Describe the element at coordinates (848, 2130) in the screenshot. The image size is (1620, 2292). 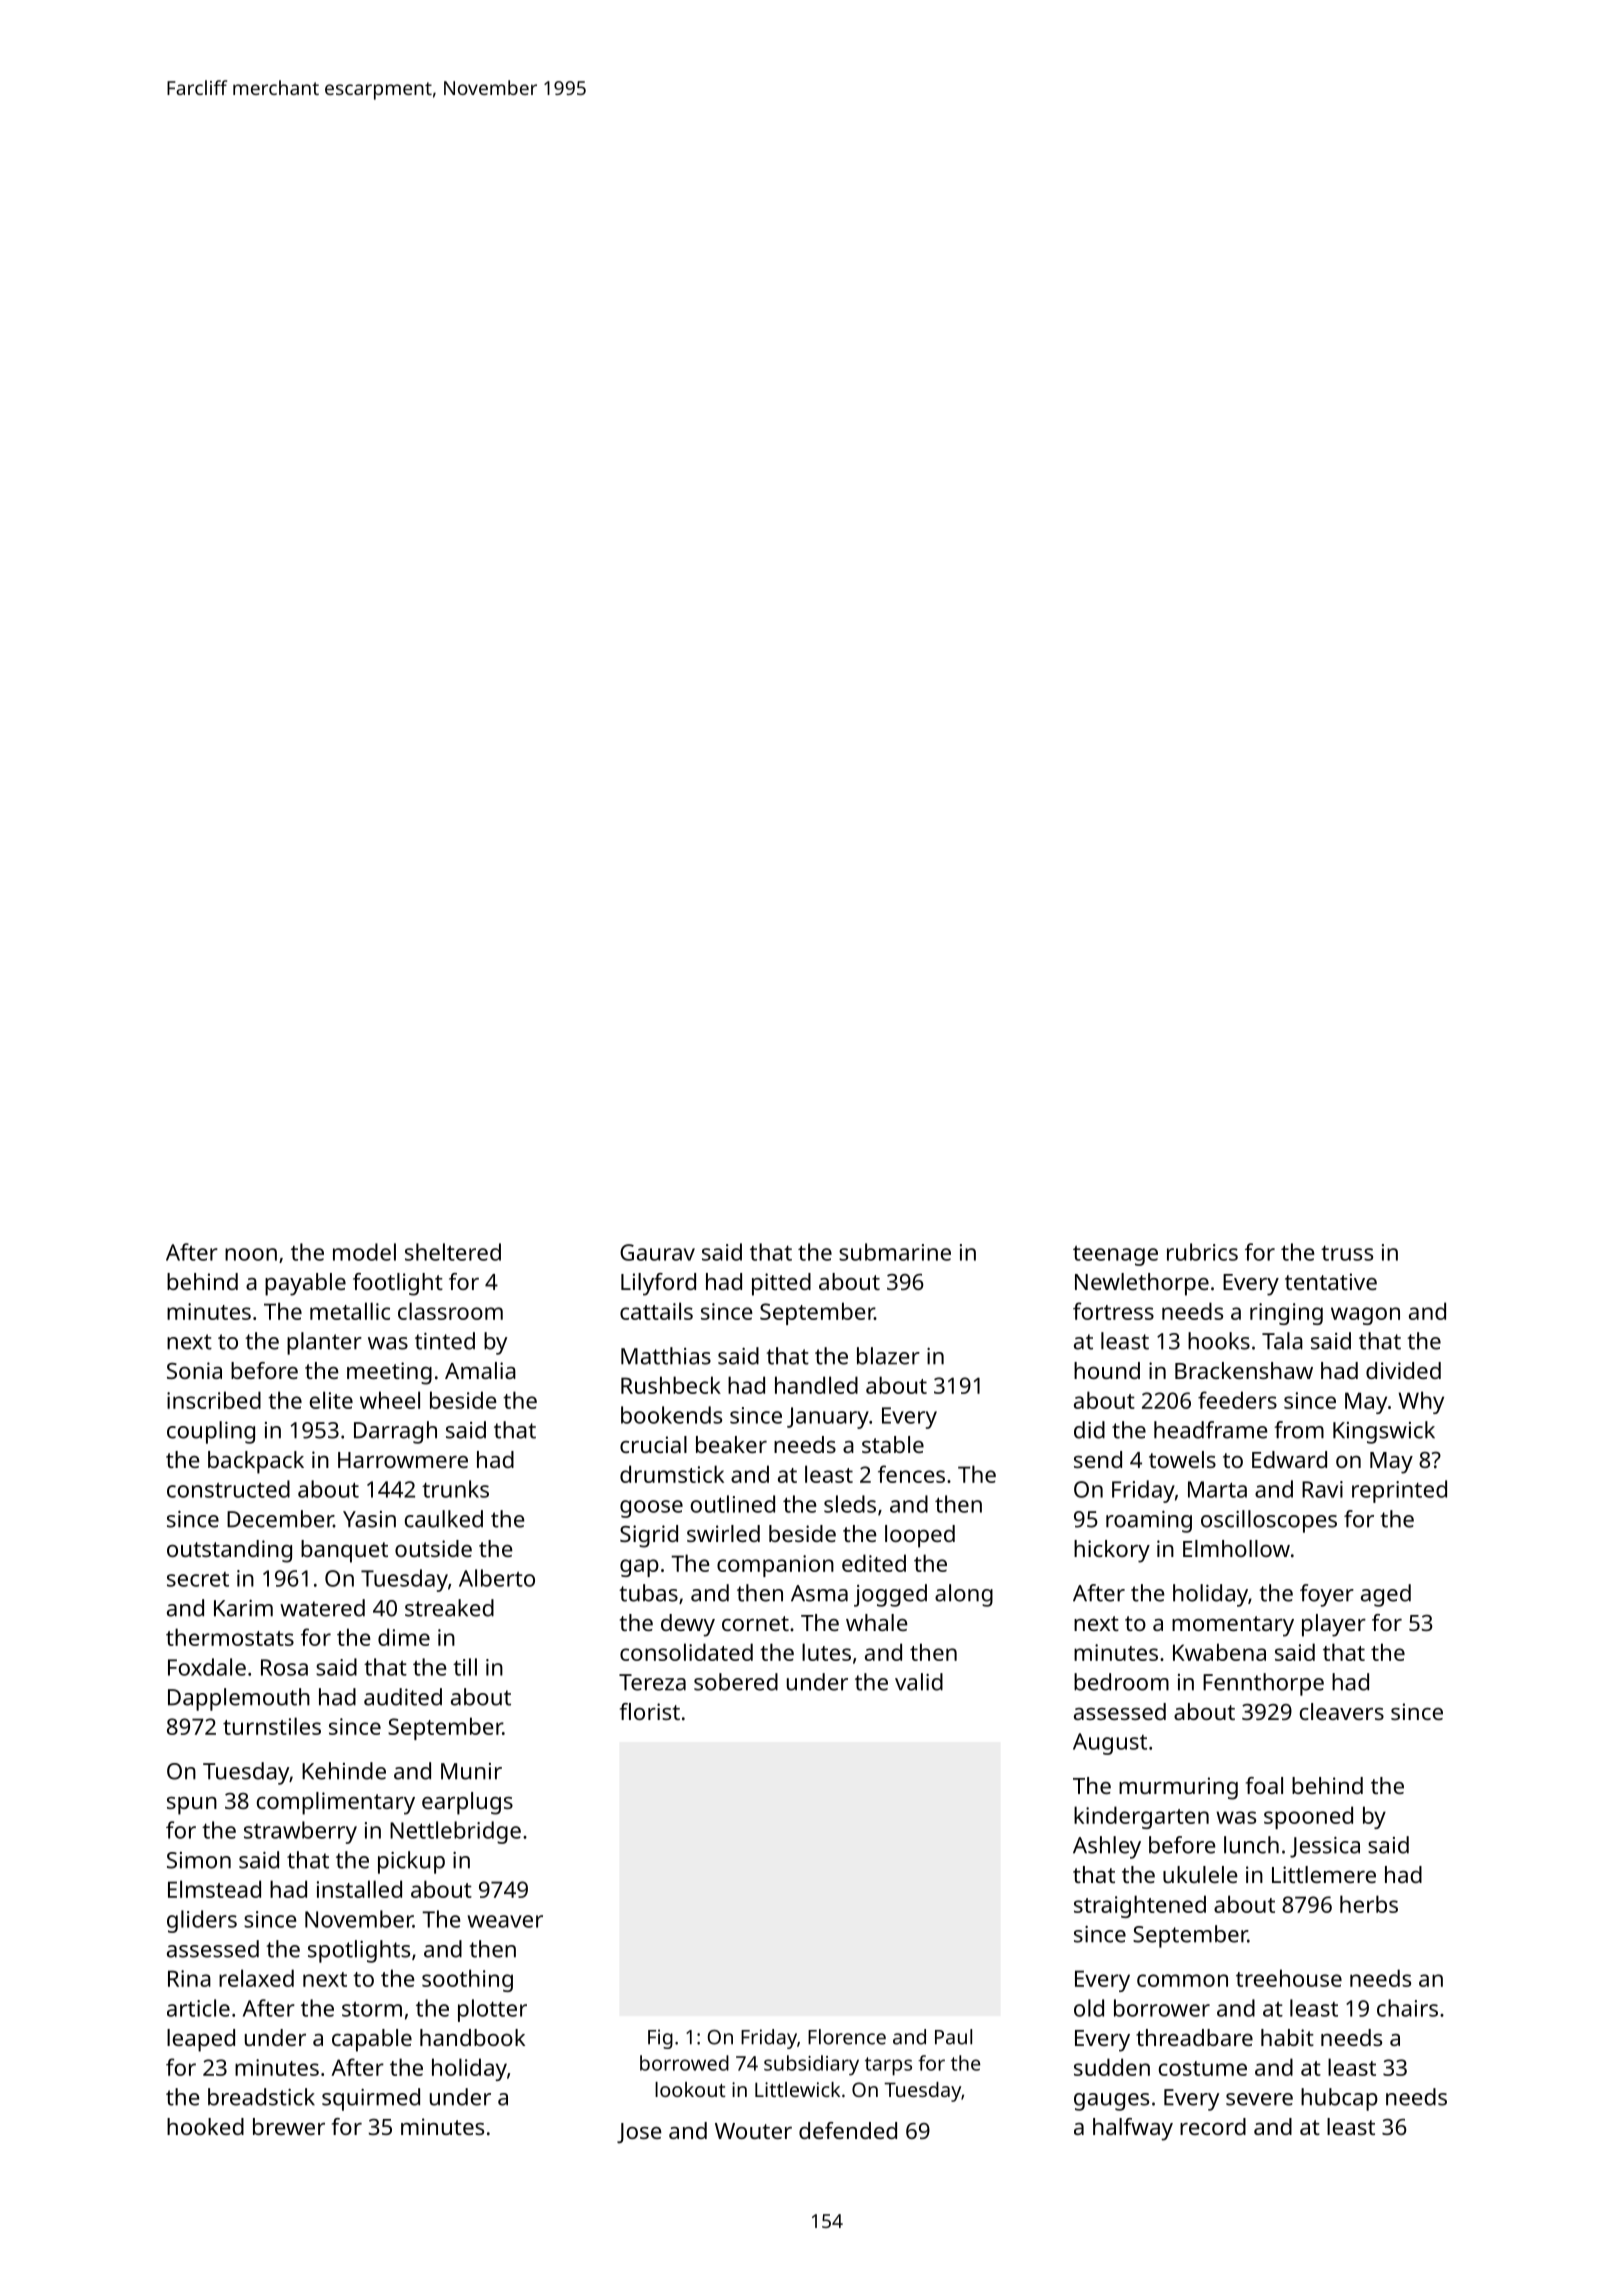
I see `defended` at that location.
